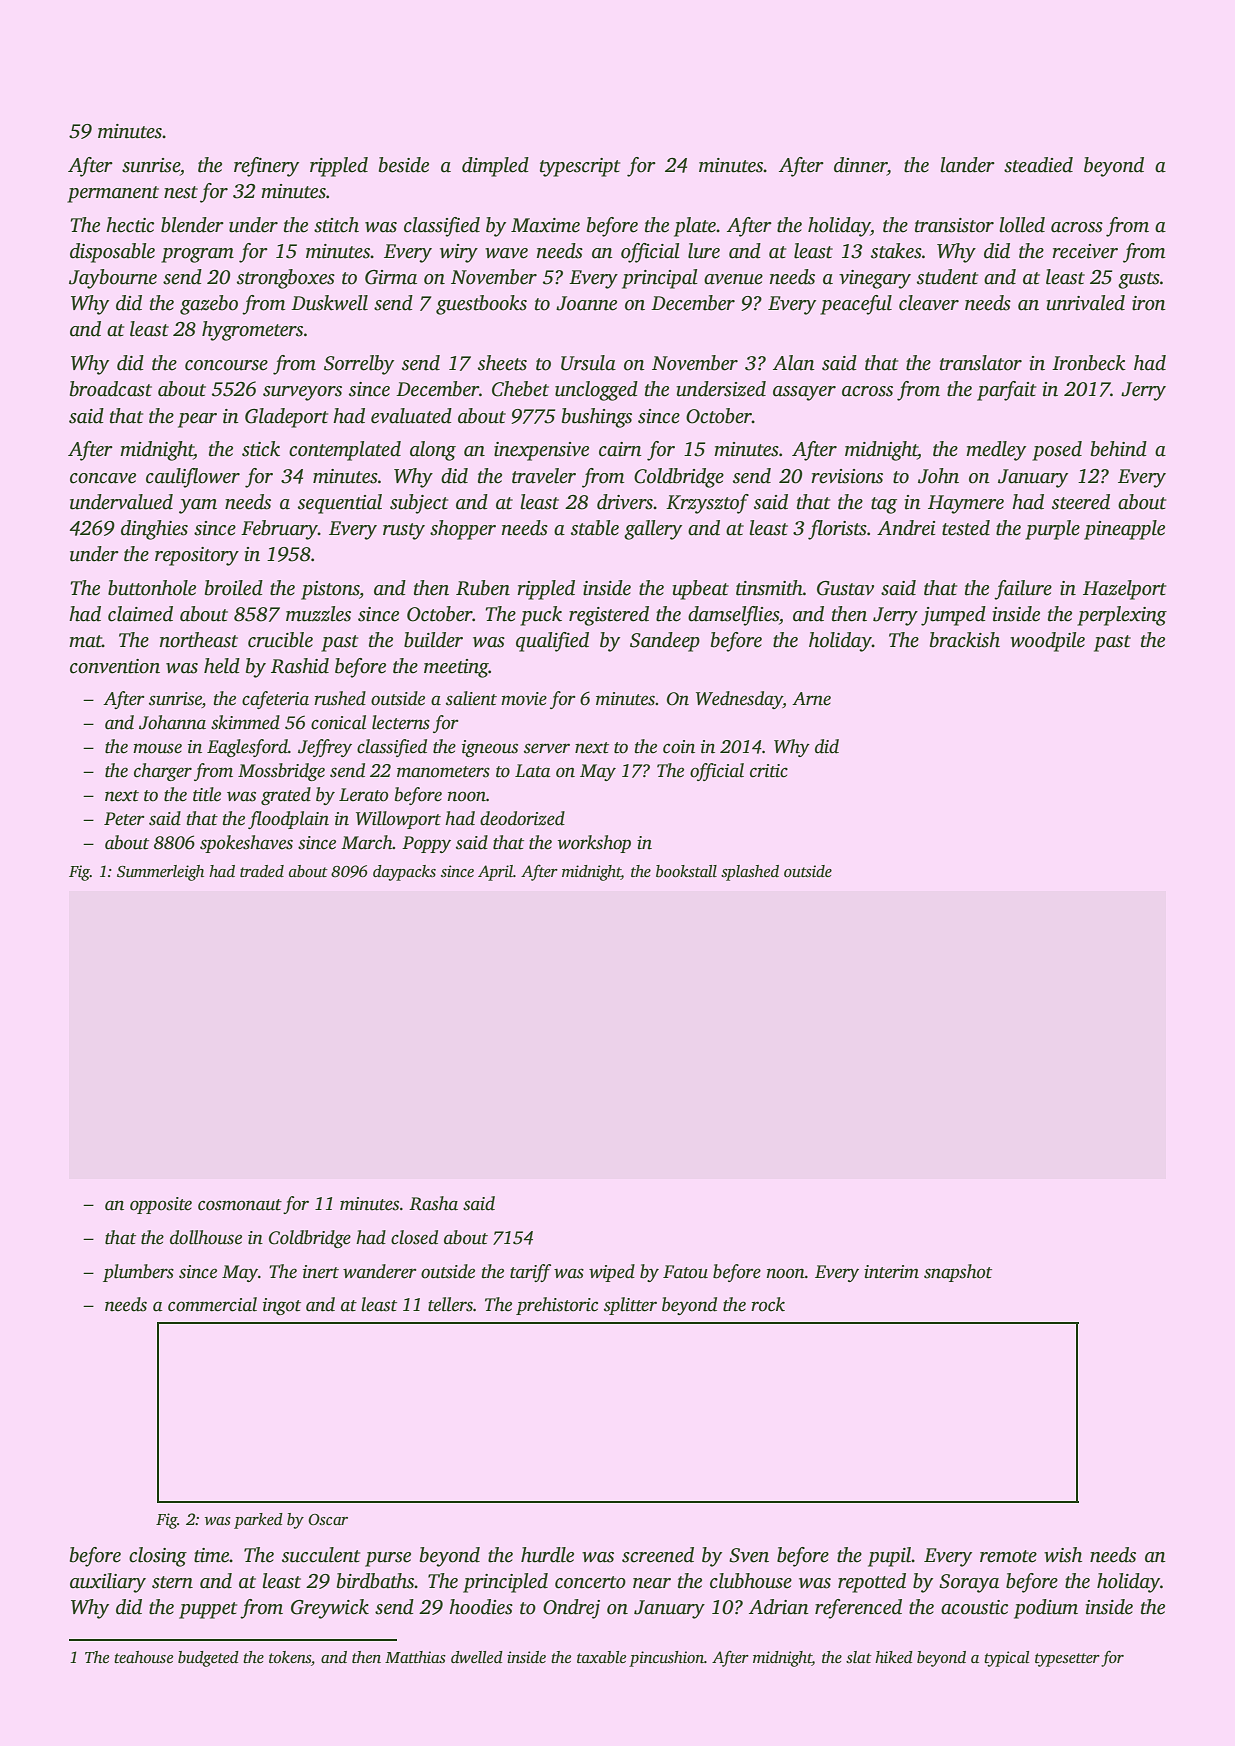 This screenshot has width=1235, height=1746. What do you see at coordinates (541, 451) in the screenshot?
I see `inexpensive` at bounding box center [541, 451].
